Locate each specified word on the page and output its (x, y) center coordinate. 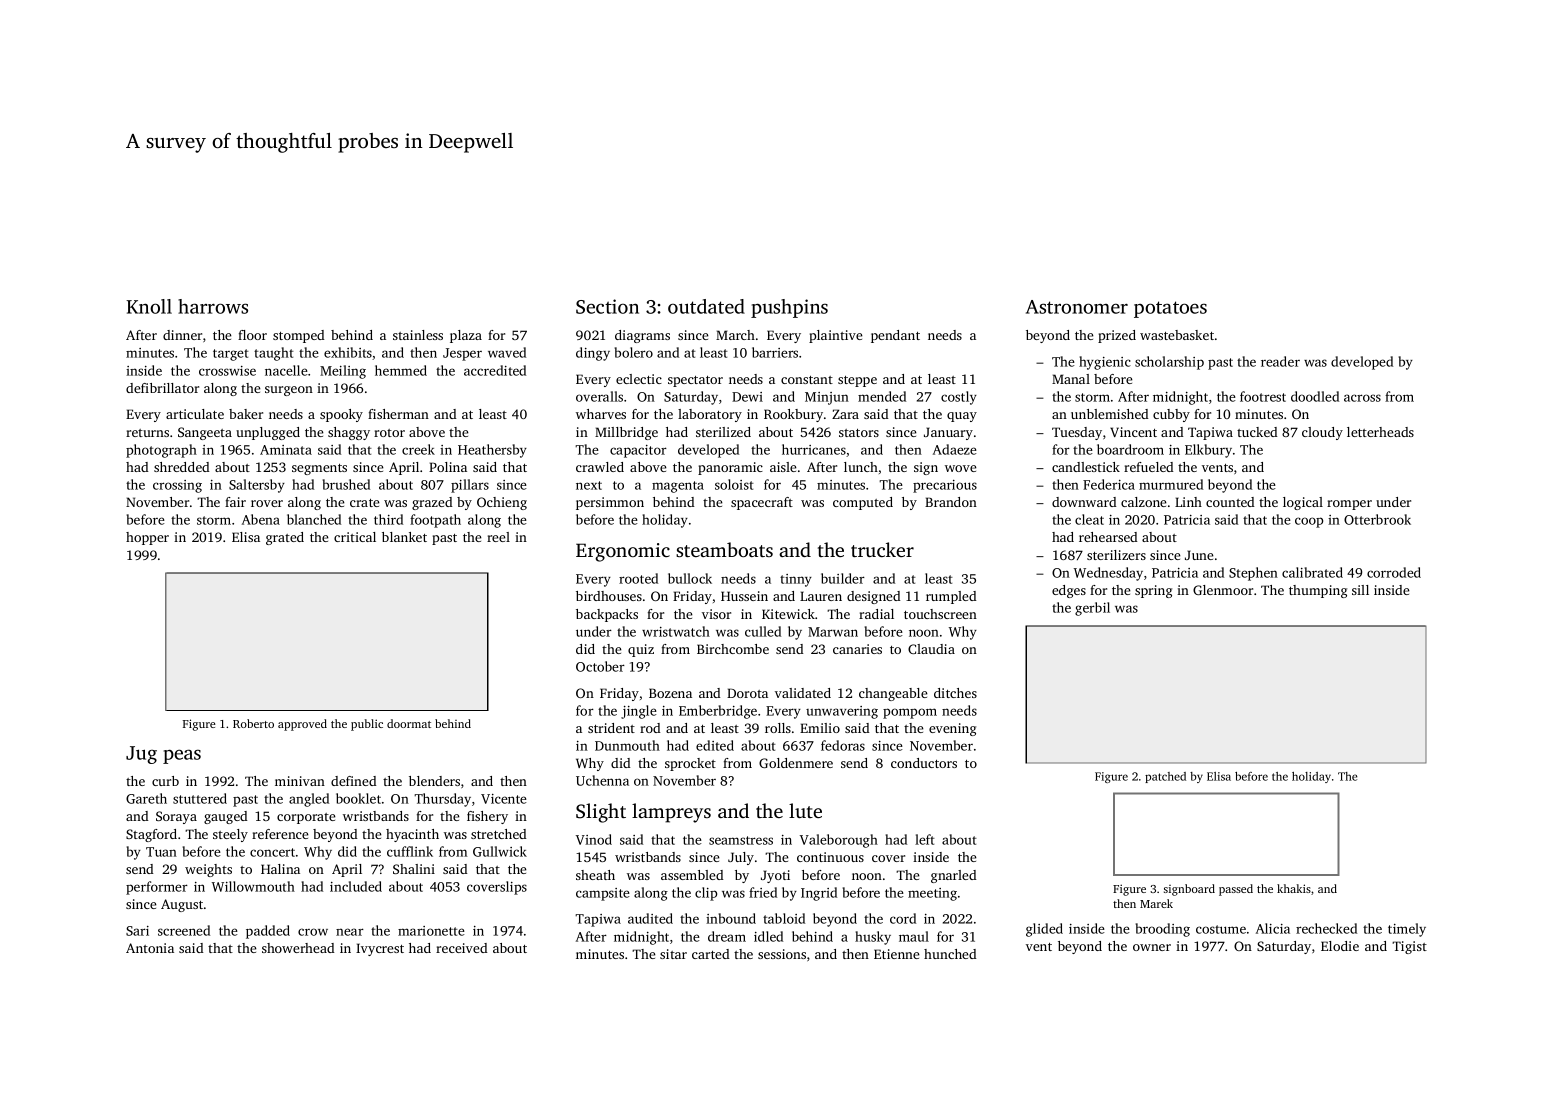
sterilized (723, 432)
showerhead (298, 948)
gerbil (1092, 609)
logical (1303, 503)
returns (147, 433)
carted (710, 954)
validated (803, 693)
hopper (147, 538)
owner (1152, 947)
